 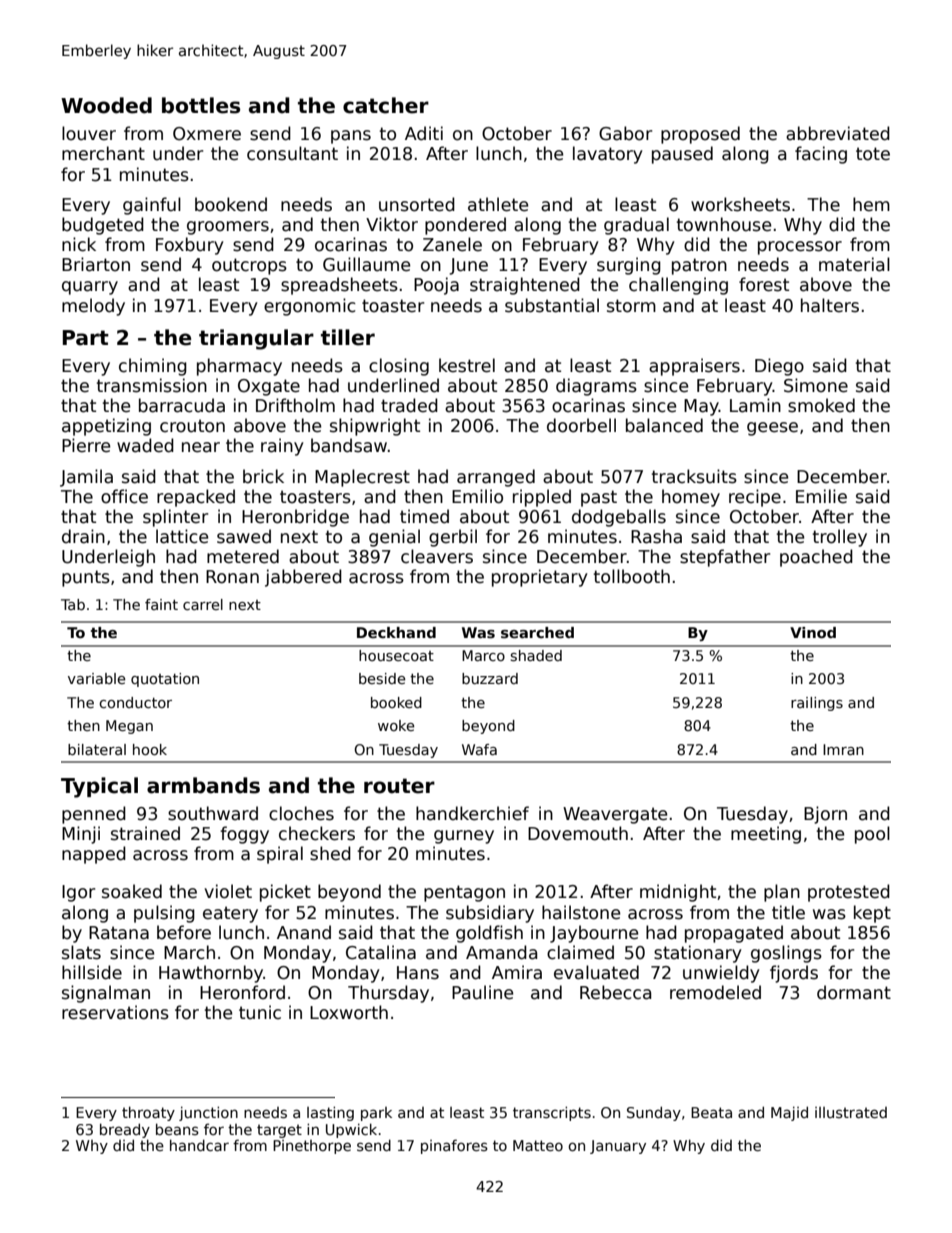 I want to click on Typical, so click(x=99, y=787).
